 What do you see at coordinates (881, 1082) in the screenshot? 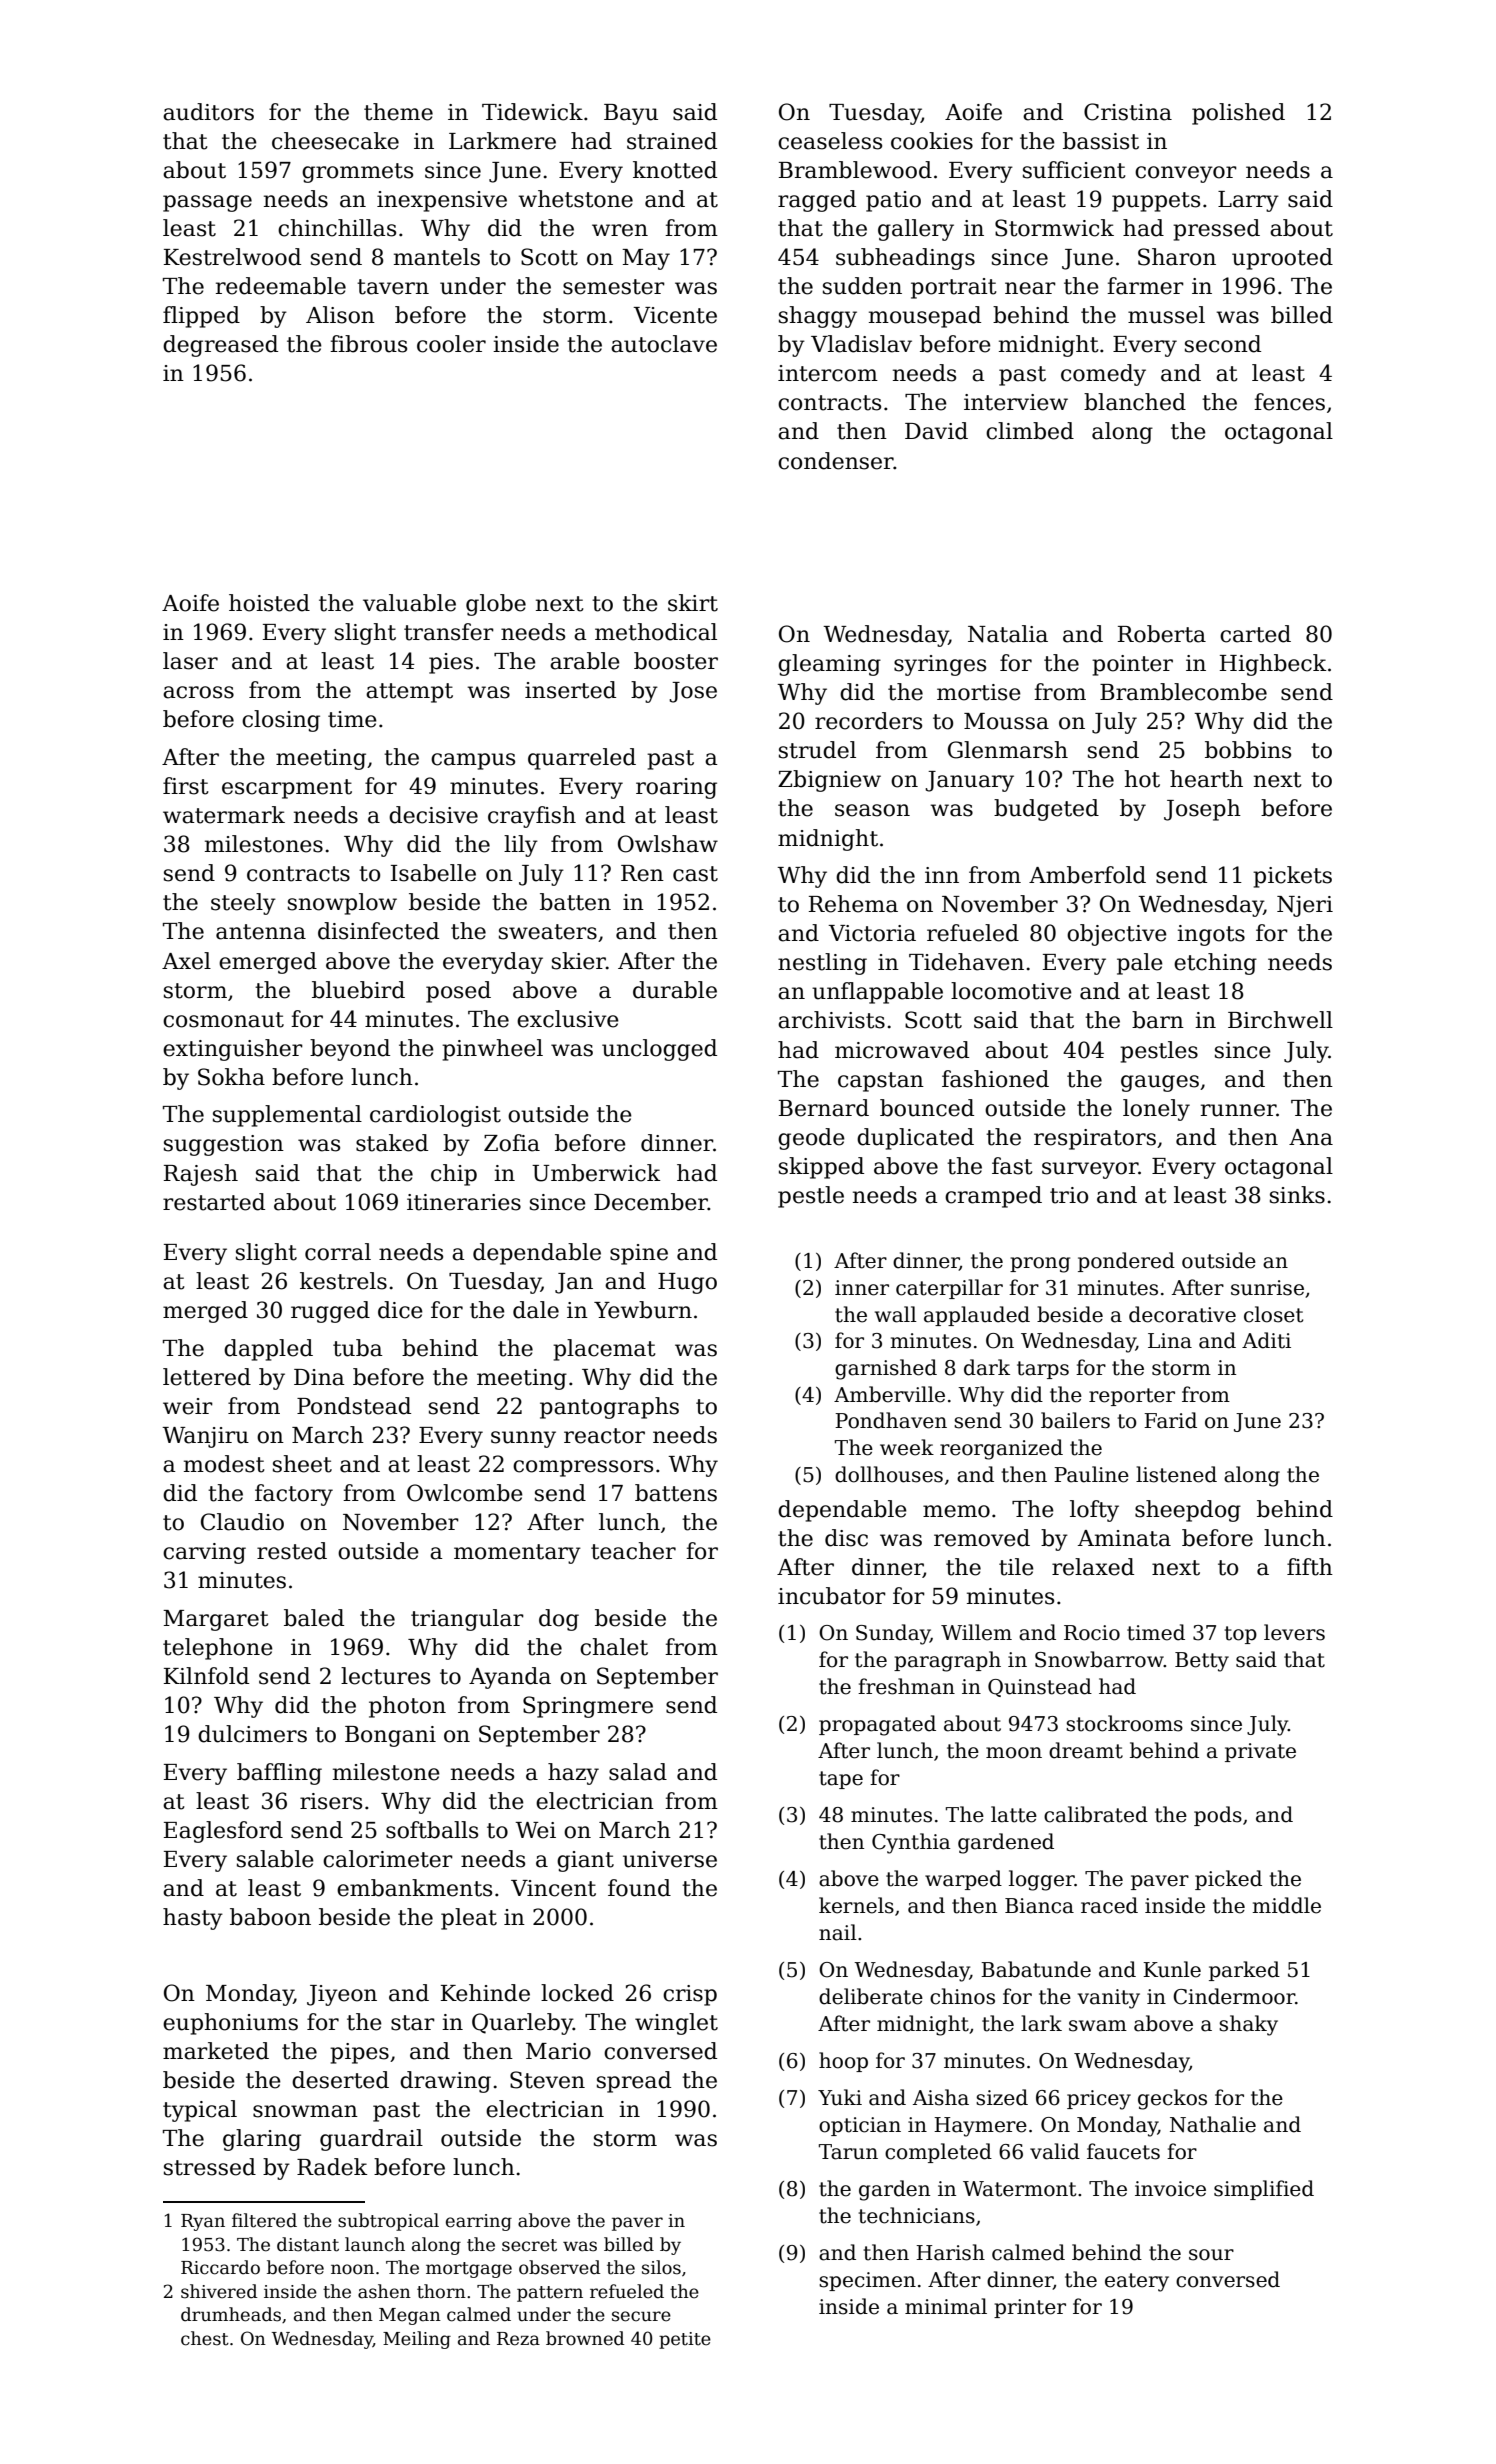
I see `capstan` at bounding box center [881, 1082].
